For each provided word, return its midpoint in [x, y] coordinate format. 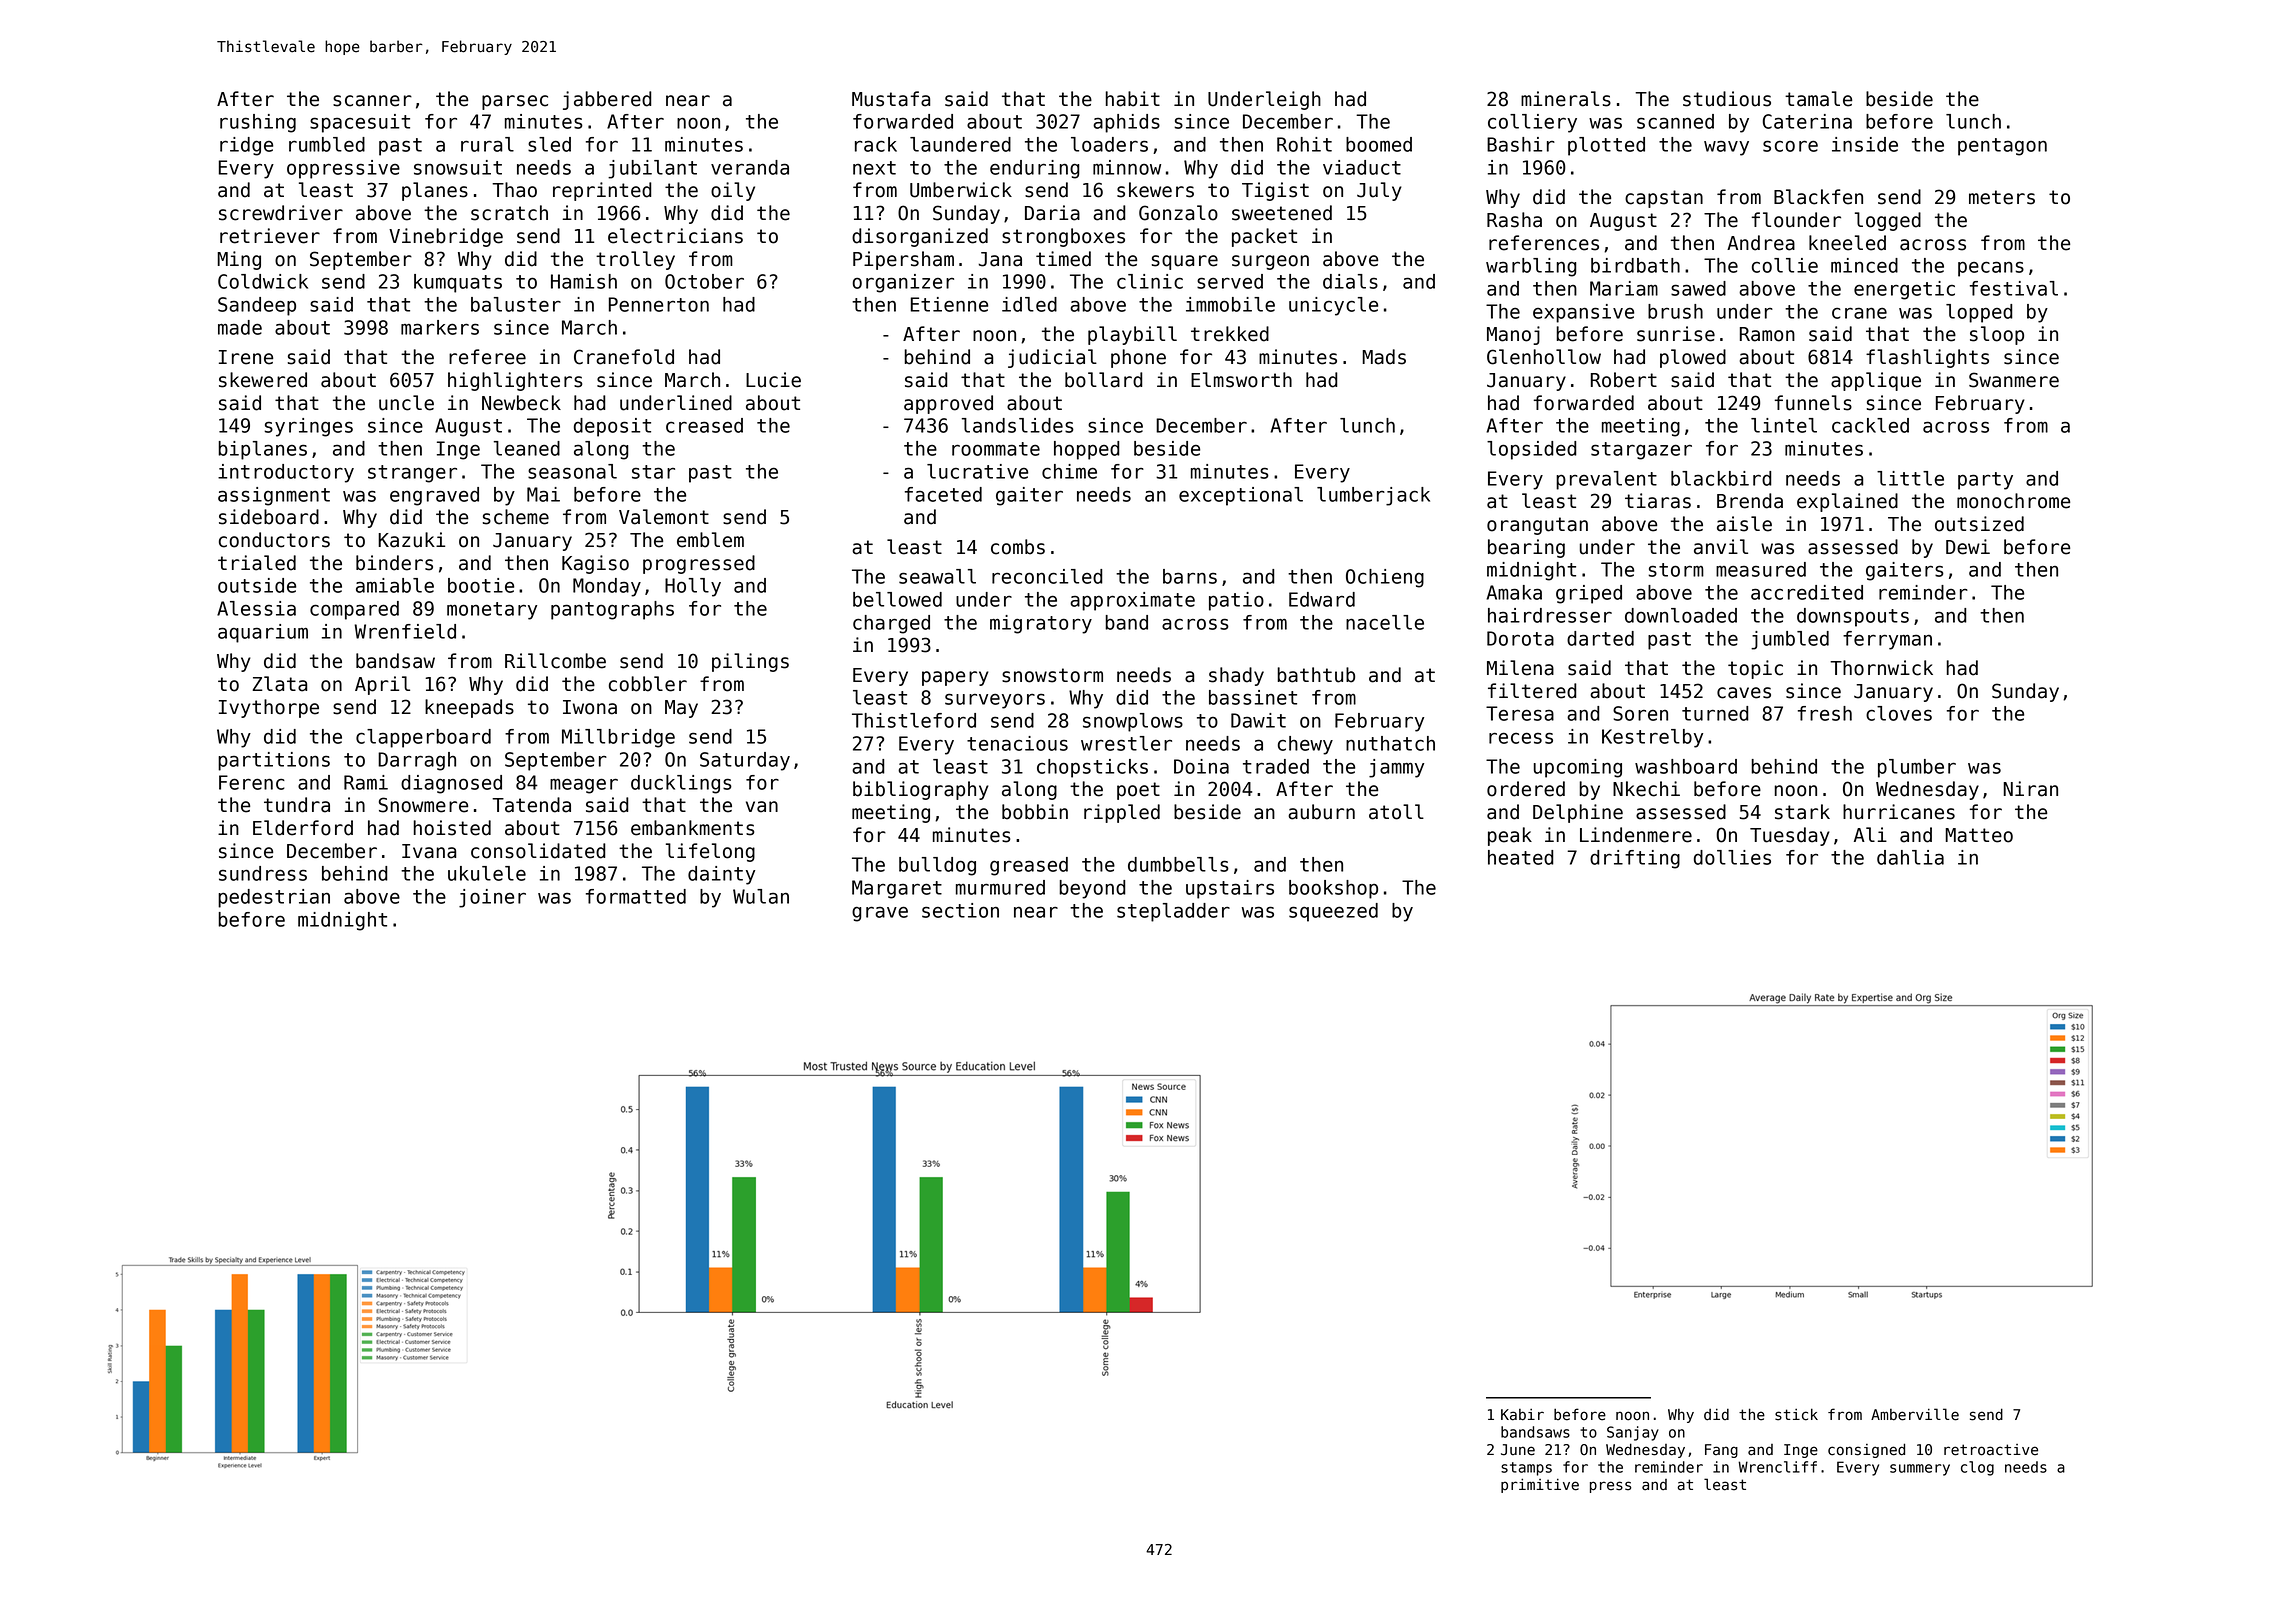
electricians [675, 236]
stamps [1526, 1469]
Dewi [1968, 547]
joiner [492, 898]
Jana [1000, 259]
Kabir [1522, 1415]
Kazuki [411, 540]
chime [1069, 471]
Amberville [1915, 1414]
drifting [1635, 859]
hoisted [452, 828]
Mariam [1624, 288]
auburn [1321, 812]
